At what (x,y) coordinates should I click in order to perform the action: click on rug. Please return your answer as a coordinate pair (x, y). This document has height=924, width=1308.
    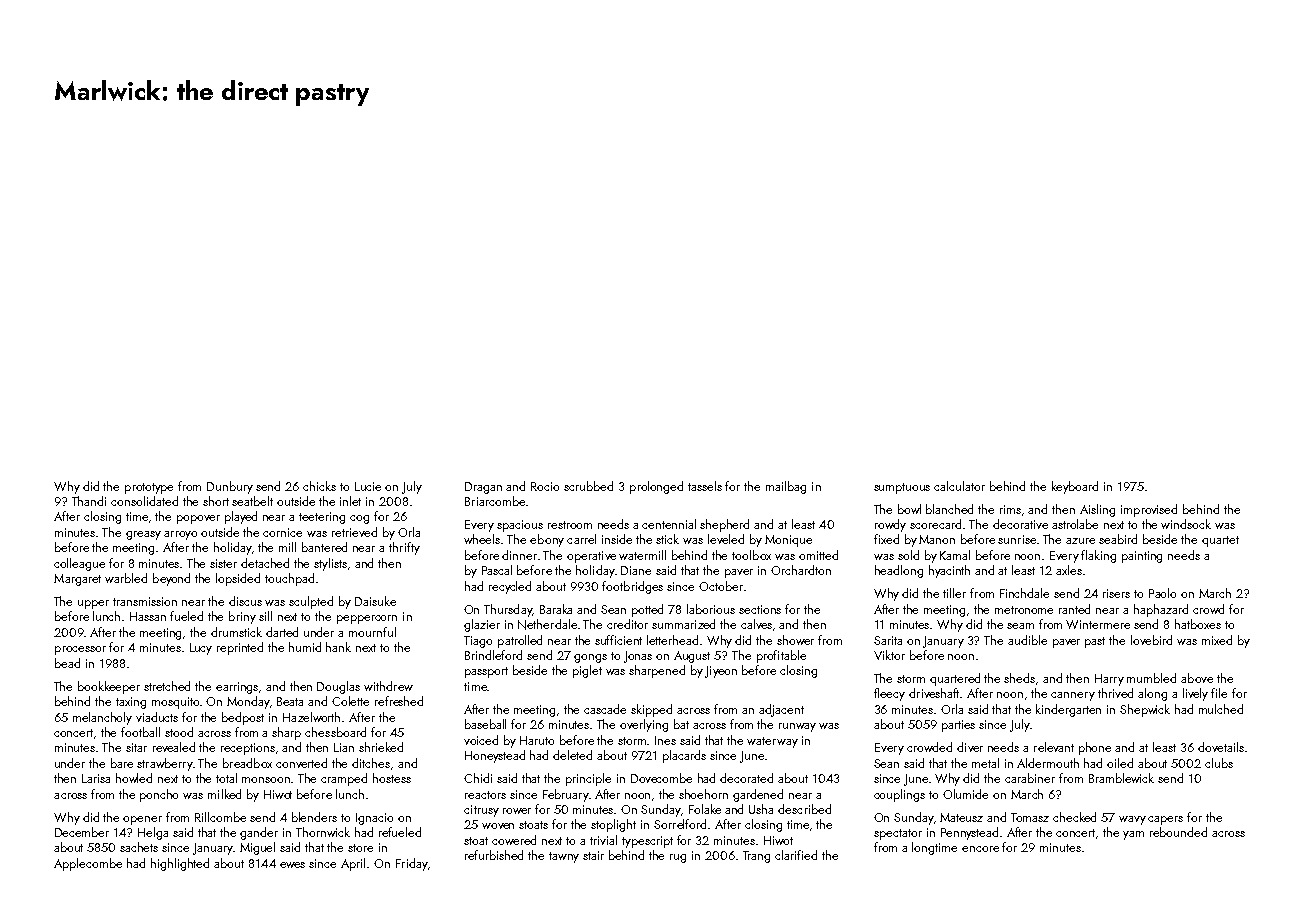
    Looking at the image, I should click on (678, 858).
